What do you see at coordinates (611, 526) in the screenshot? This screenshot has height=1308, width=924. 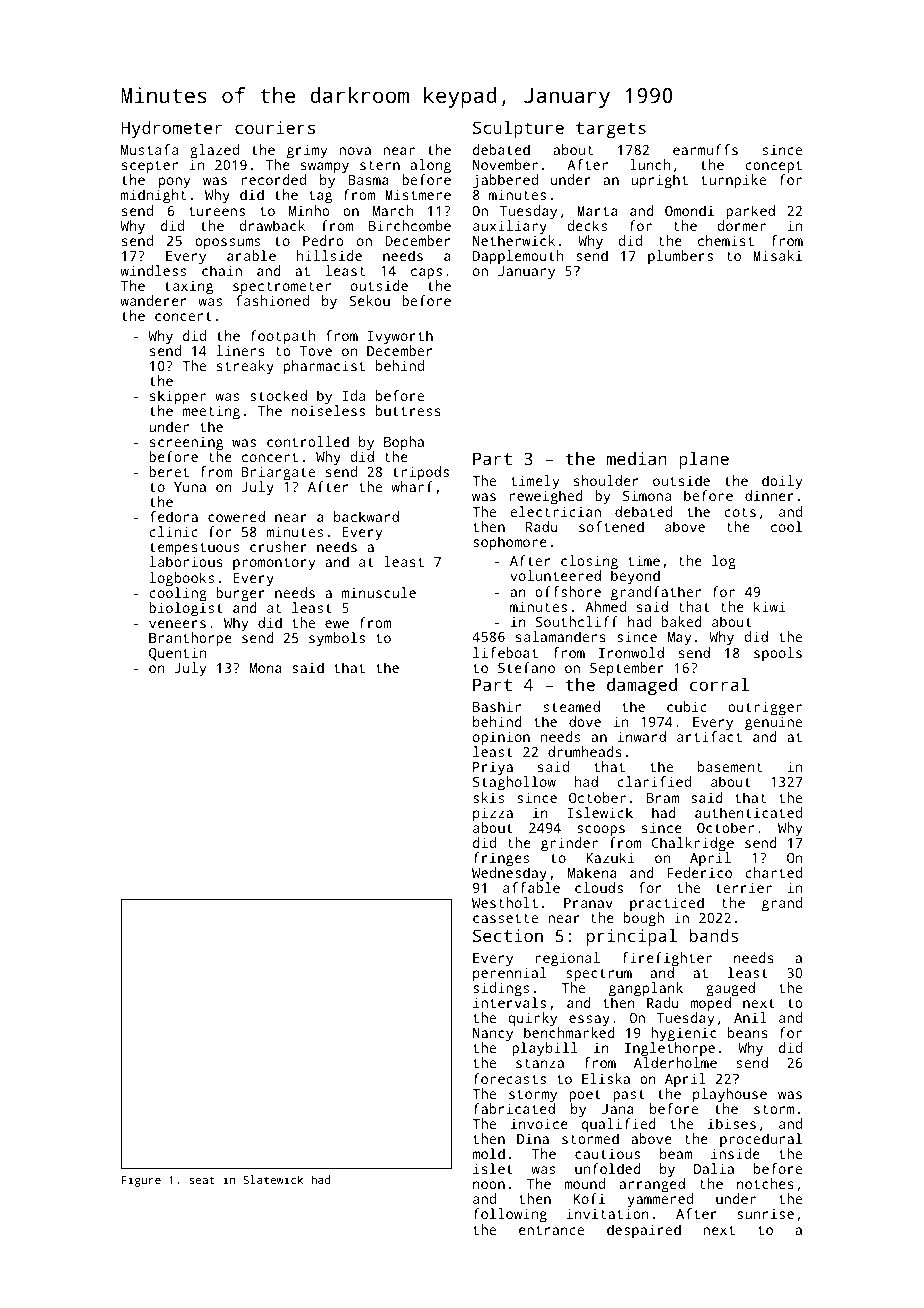 I see `softened` at bounding box center [611, 526].
